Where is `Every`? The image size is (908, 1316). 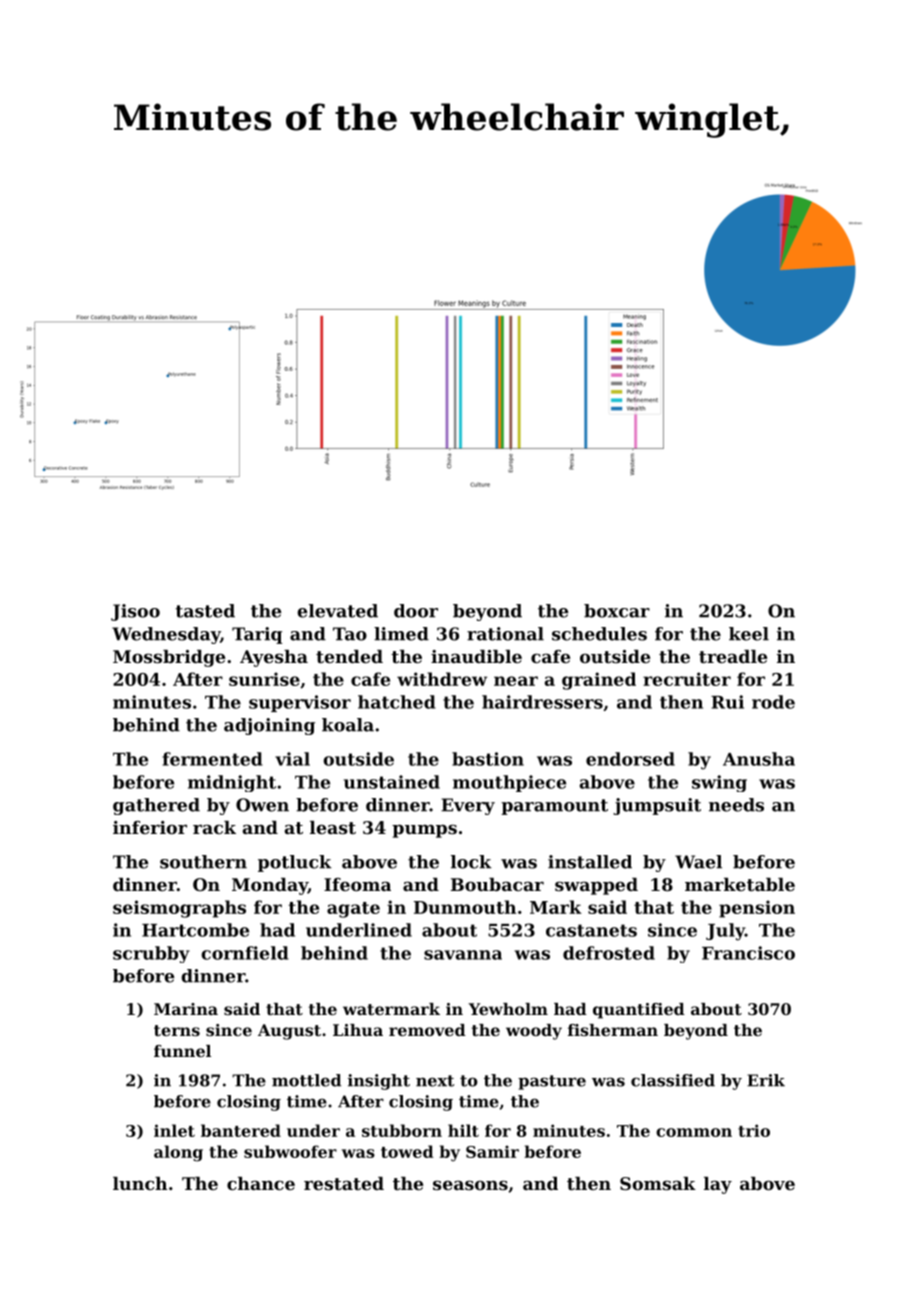
Every is located at coordinates (468, 806).
